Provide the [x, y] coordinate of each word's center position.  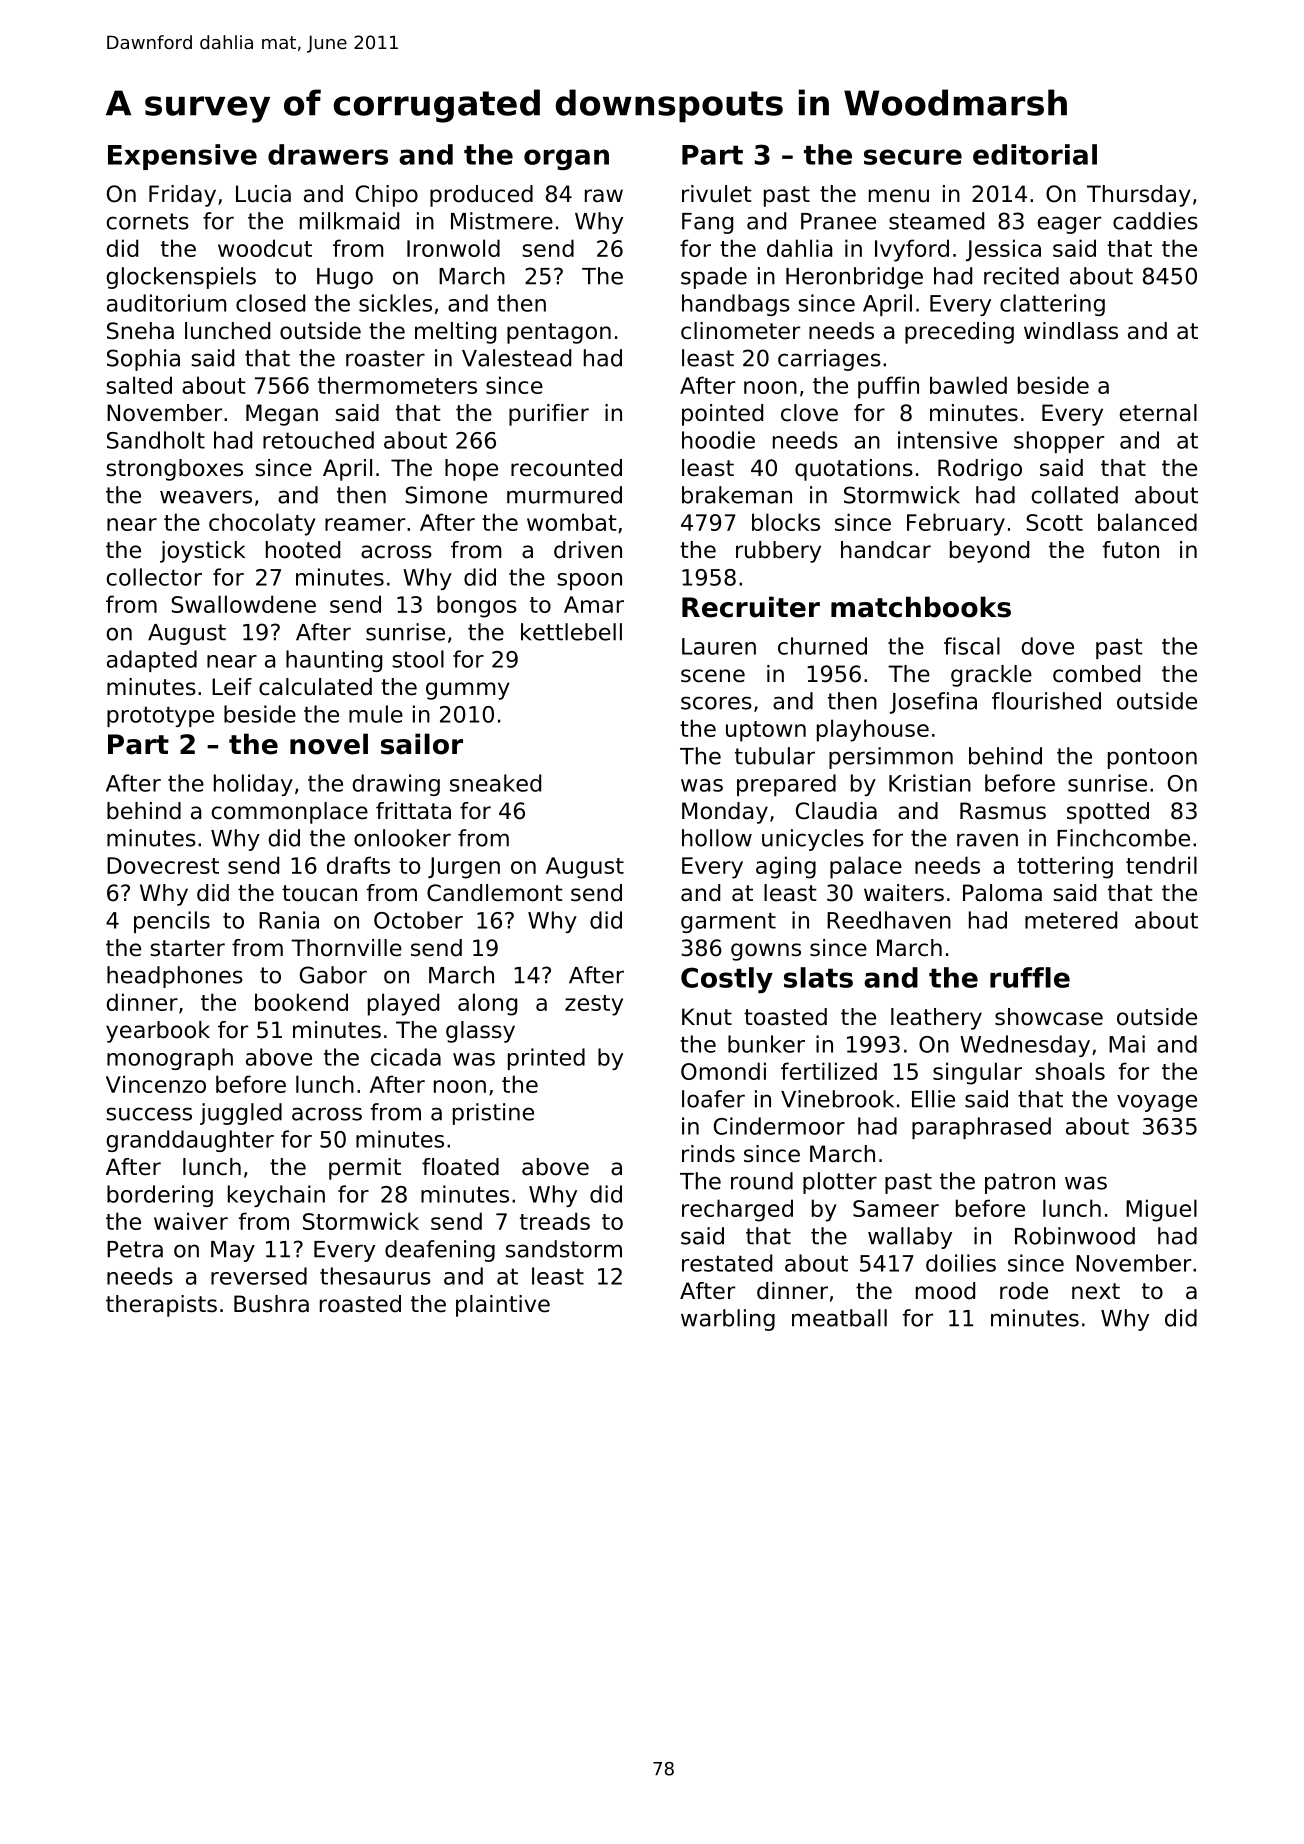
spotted [1108, 813]
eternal [1158, 413]
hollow [717, 838]
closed [270, 303]
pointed [722, 415]
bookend [301, 1002]
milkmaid [349, 221]
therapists [161, 1306]
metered [1071, 920]
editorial [1035, 154]
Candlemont [495, 893]
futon [1131, 550]
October [418, 920]
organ [566, 159]
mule [376, 714]
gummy [468, 691]
